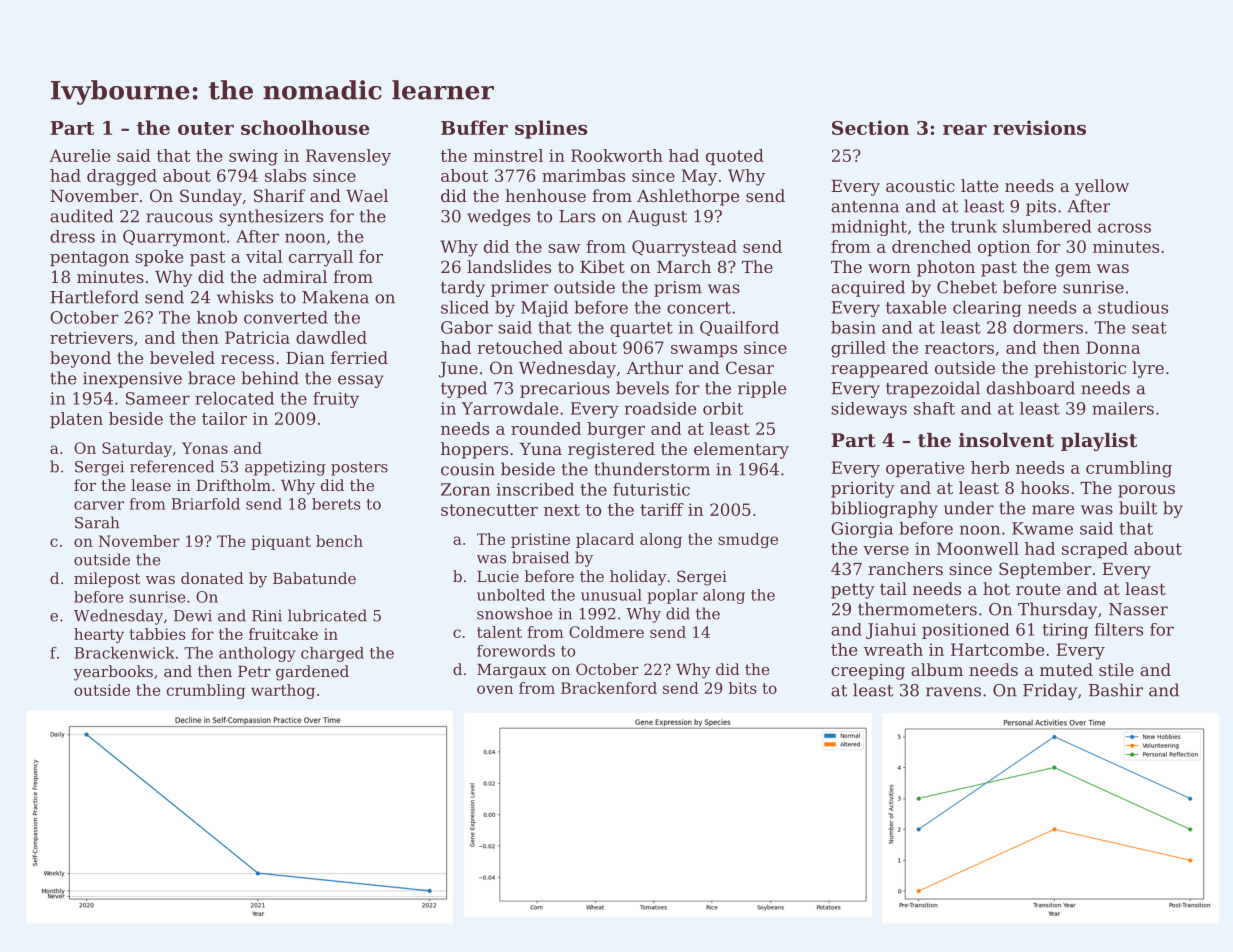 The image size is (1233, 952). Describe the element at coordinates (967, 287) in the screenshot. I see `Chebet` at that location.
